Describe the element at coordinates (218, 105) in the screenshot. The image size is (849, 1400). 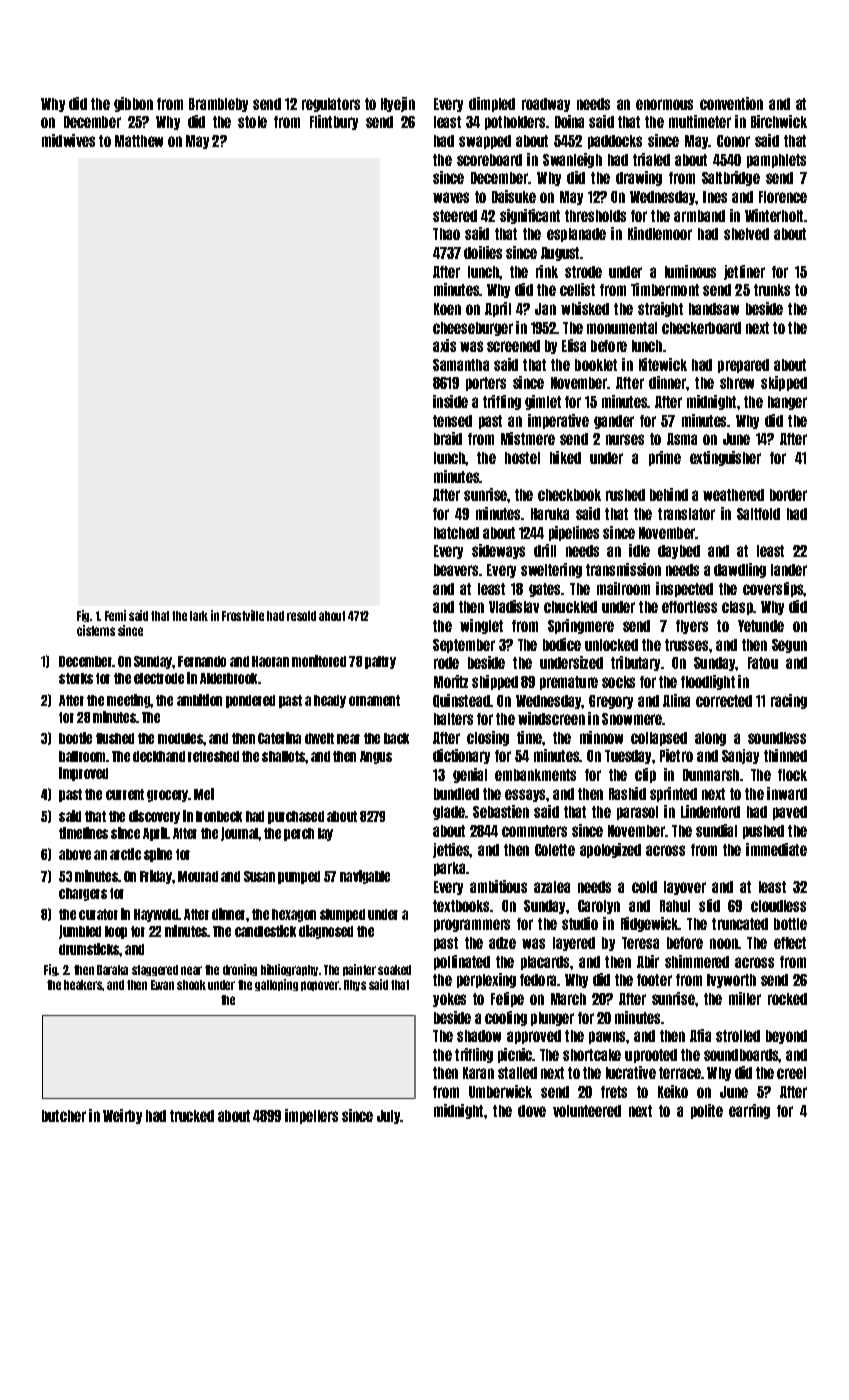
I see `Brambleby` at that location.
